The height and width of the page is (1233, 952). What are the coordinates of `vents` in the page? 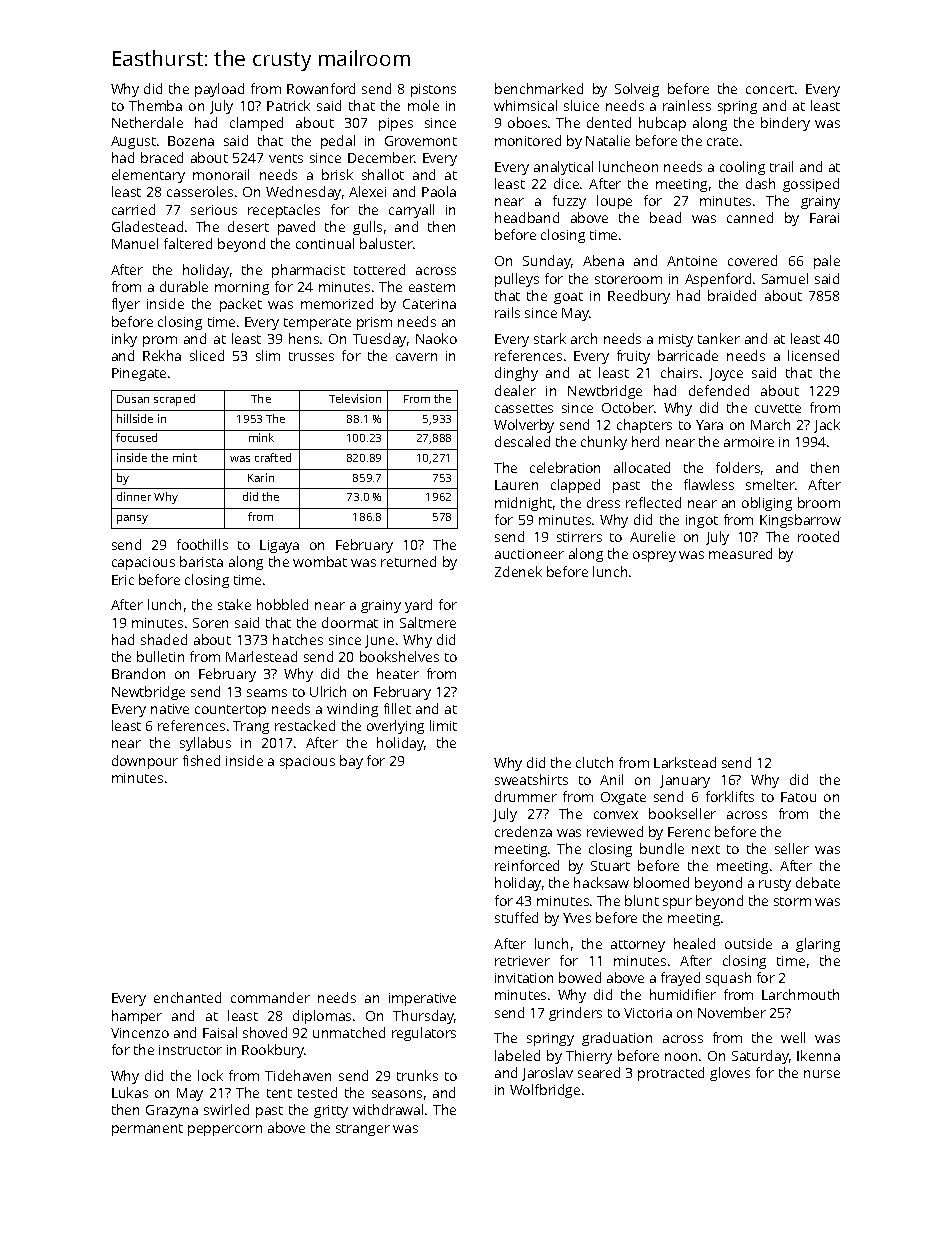 It's located at (286, 158).
